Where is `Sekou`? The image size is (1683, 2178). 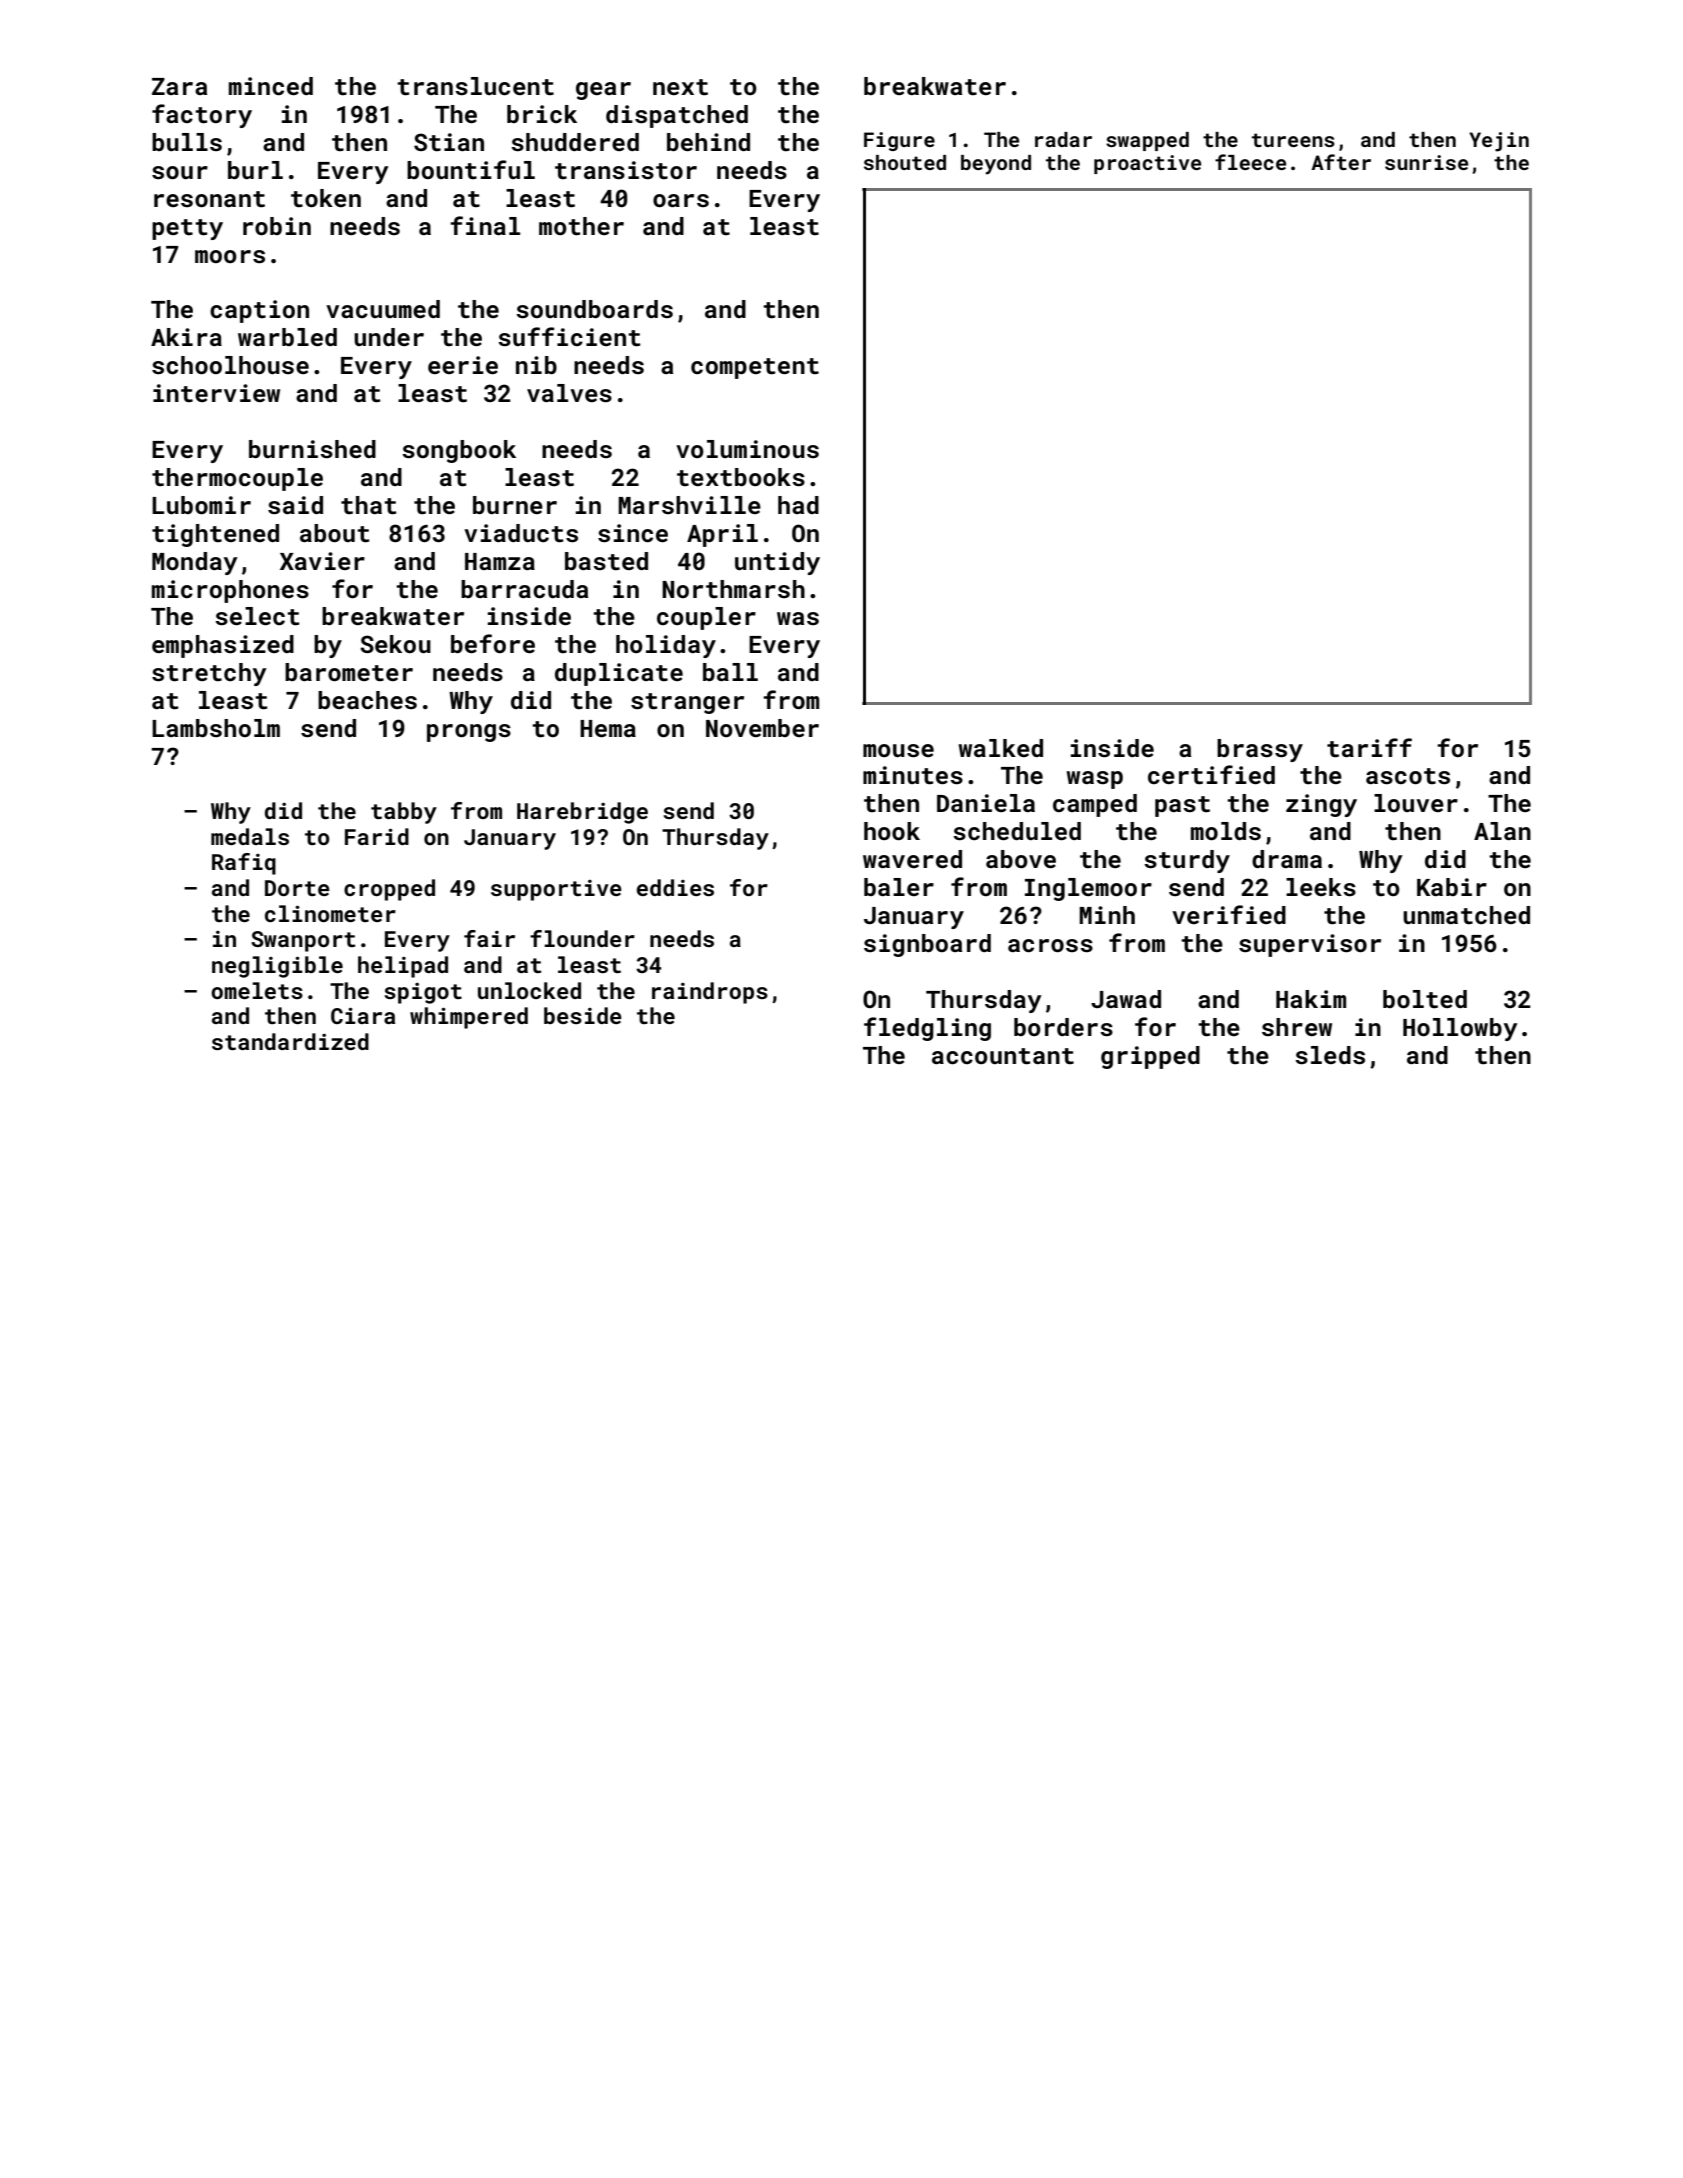 Sekou is located at coordinates (395, 644).
